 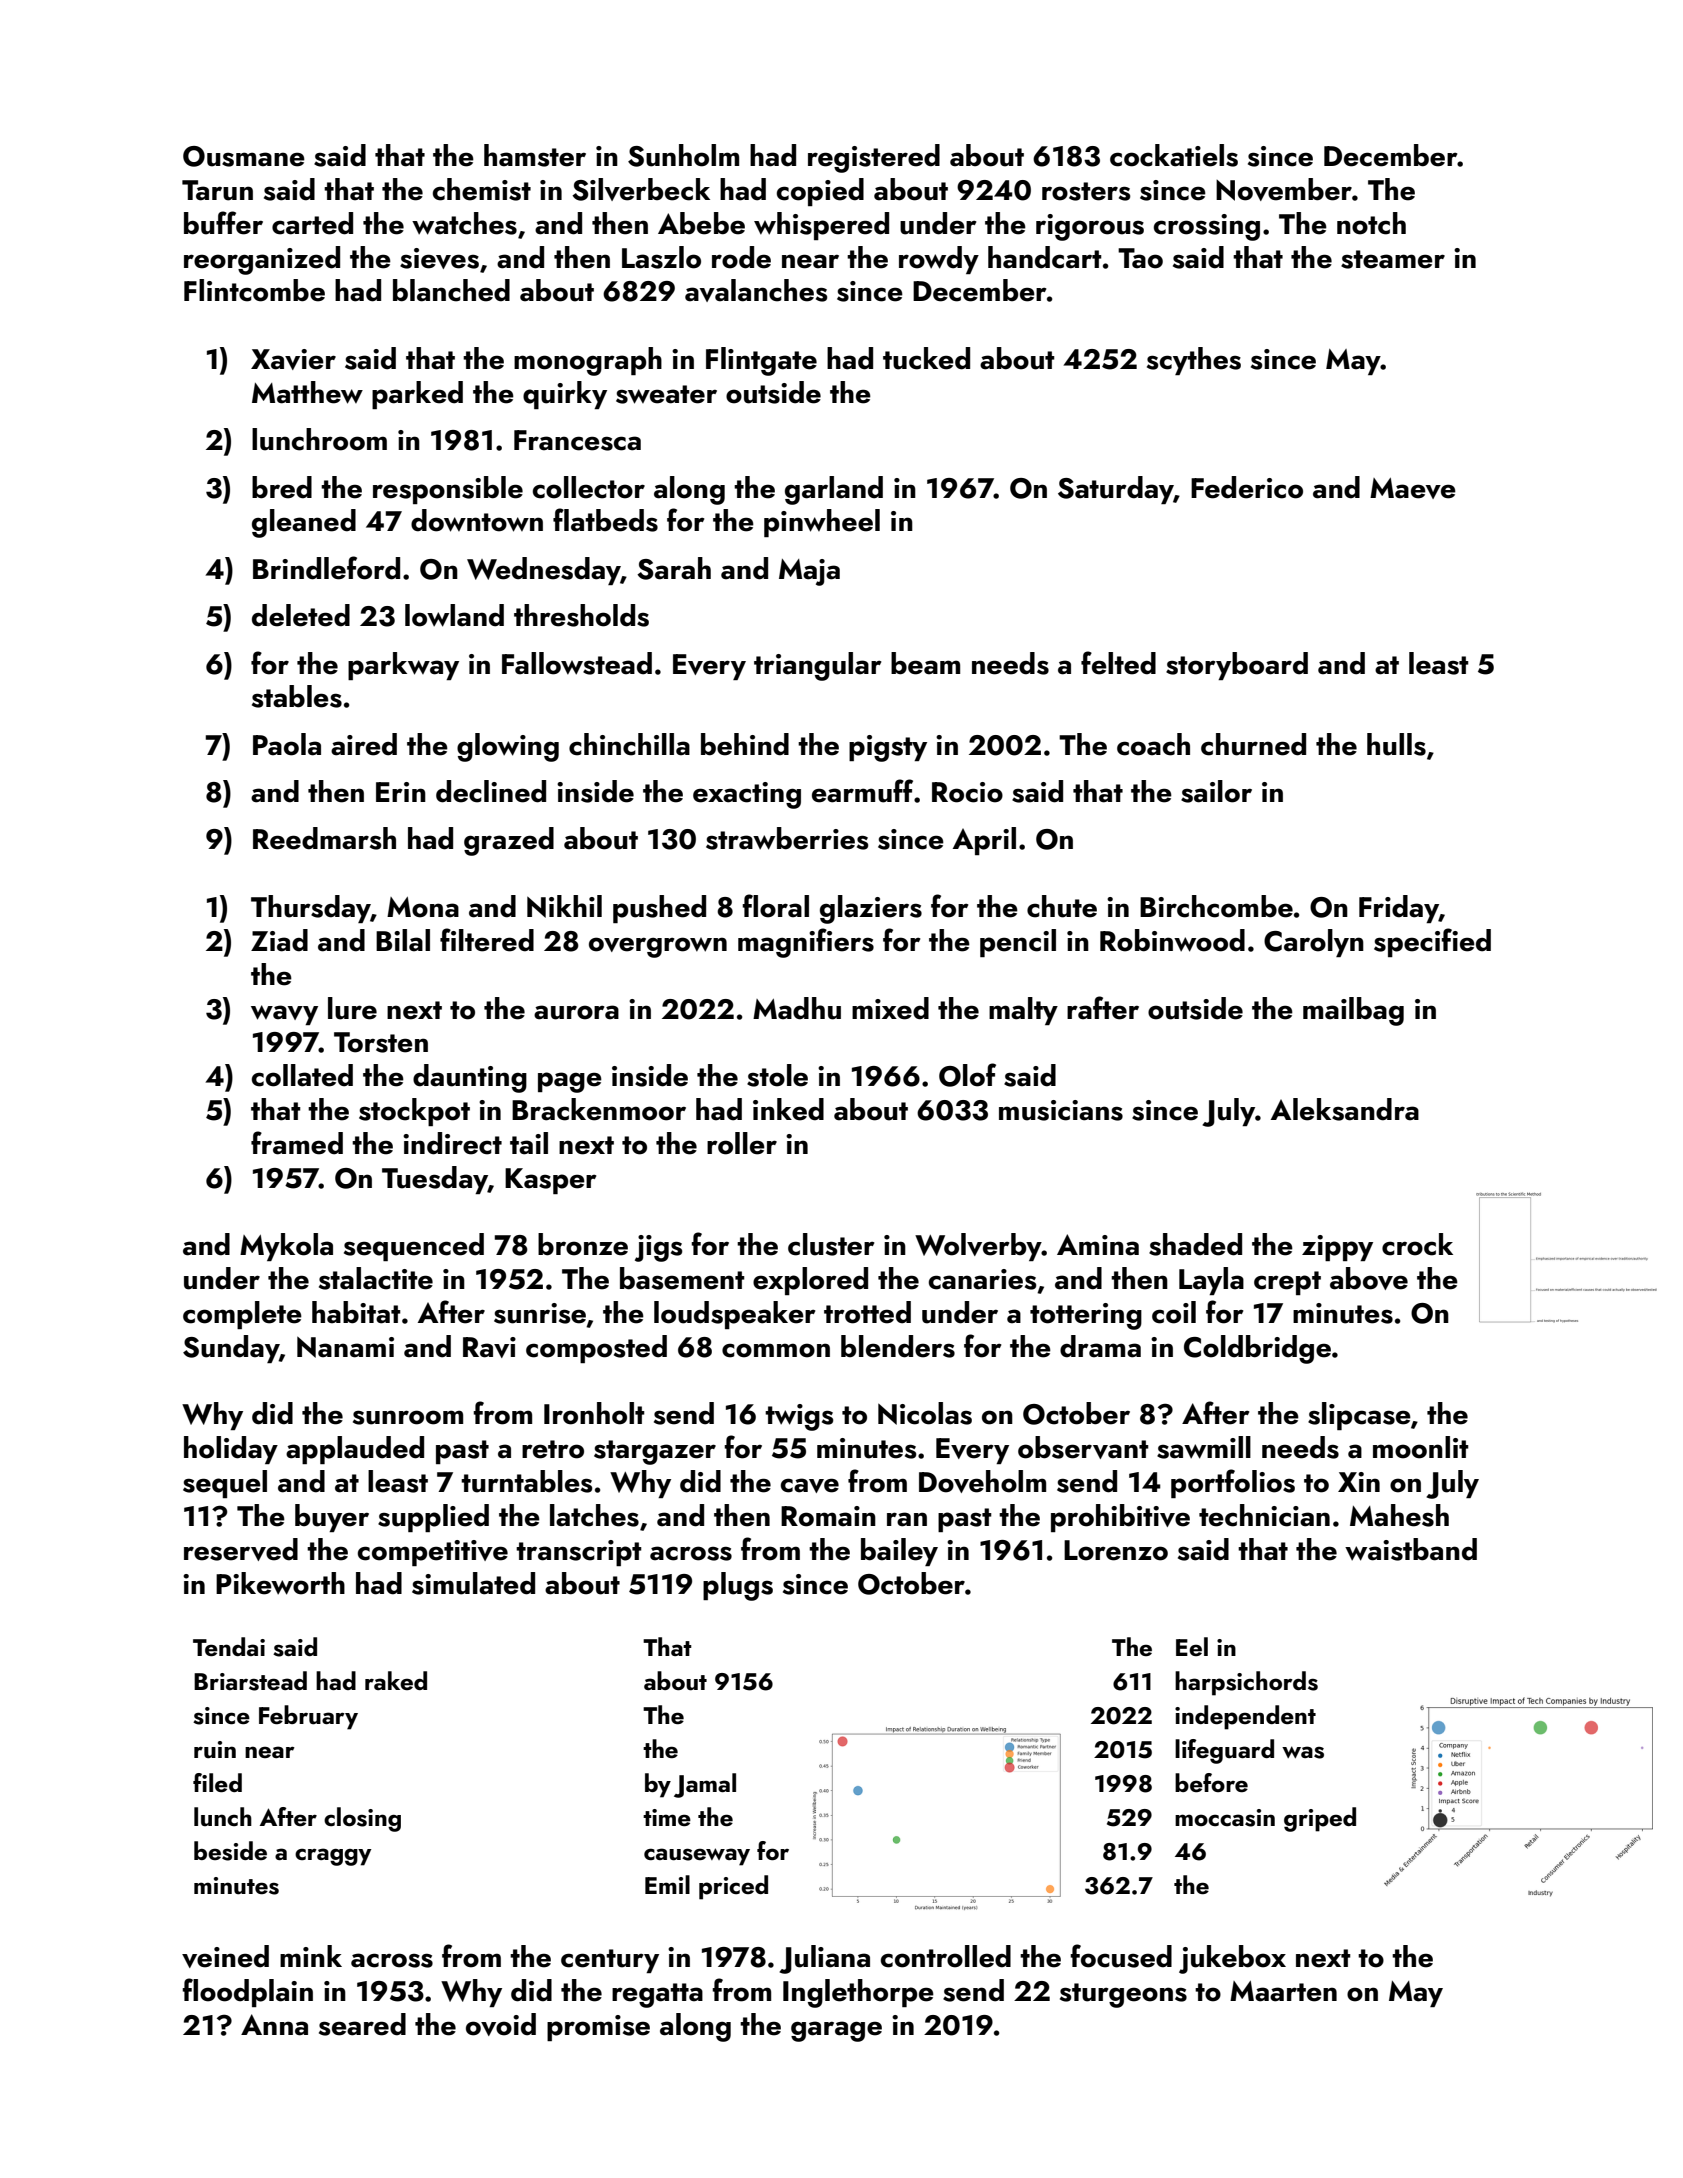 What do you see at coordinates (967, 792) in the image?
I see `Rocio` at bounding box center [967, 792].
